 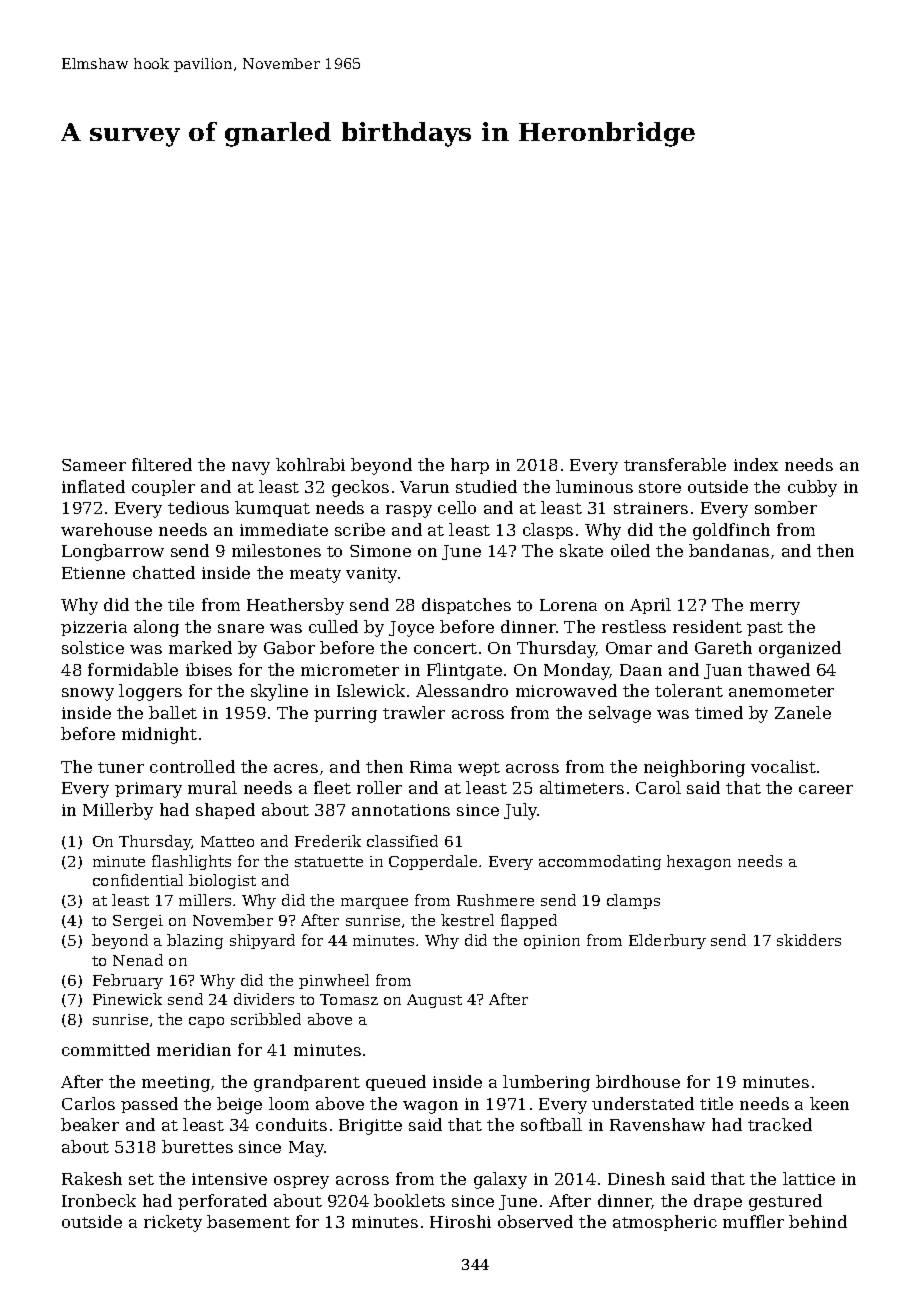 What do you see at coordinates (349, 999) in the page?
I see `Tomasz` at bounding box center [349, 999].
